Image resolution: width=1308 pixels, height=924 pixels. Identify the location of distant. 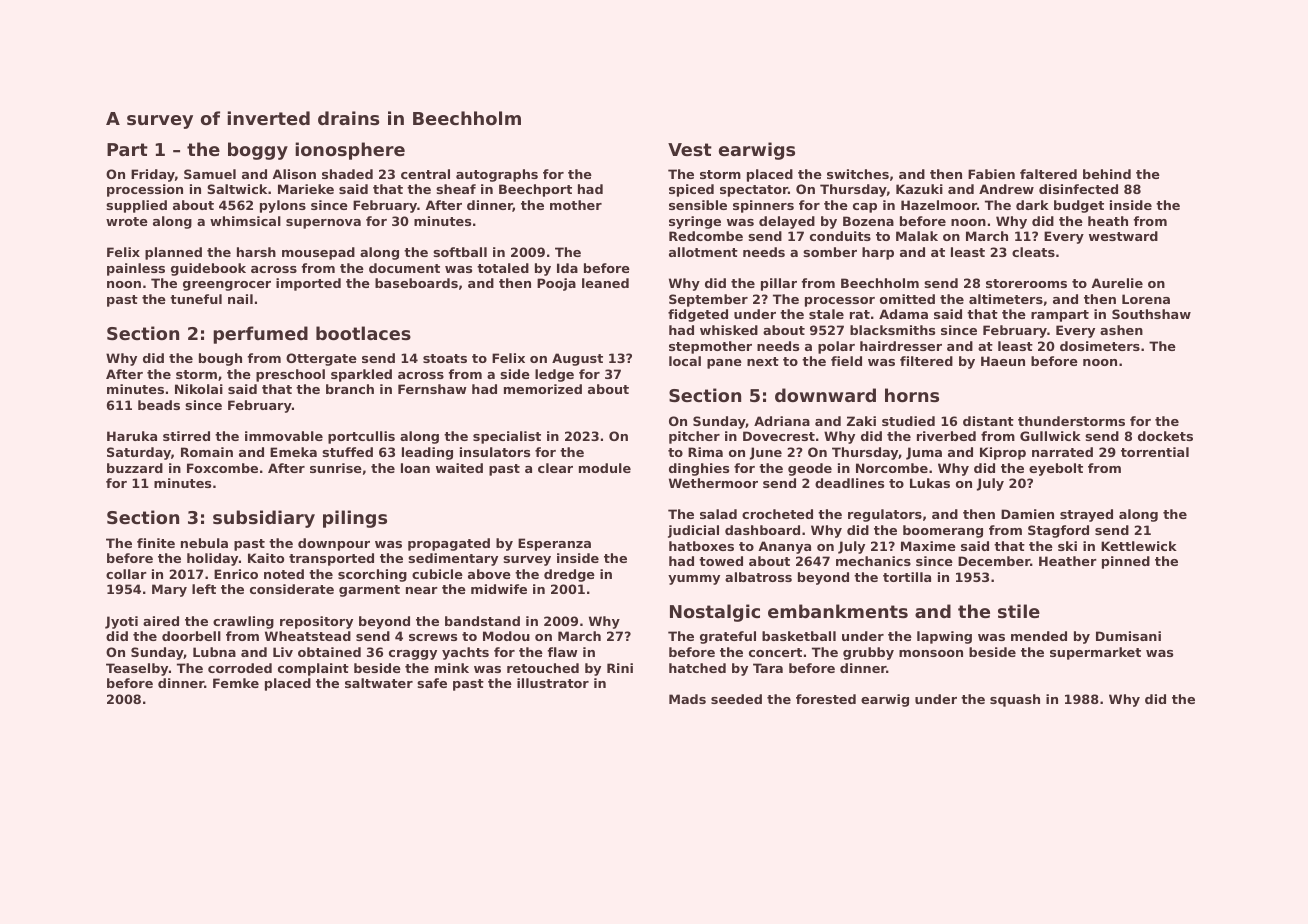
(988, 421).
